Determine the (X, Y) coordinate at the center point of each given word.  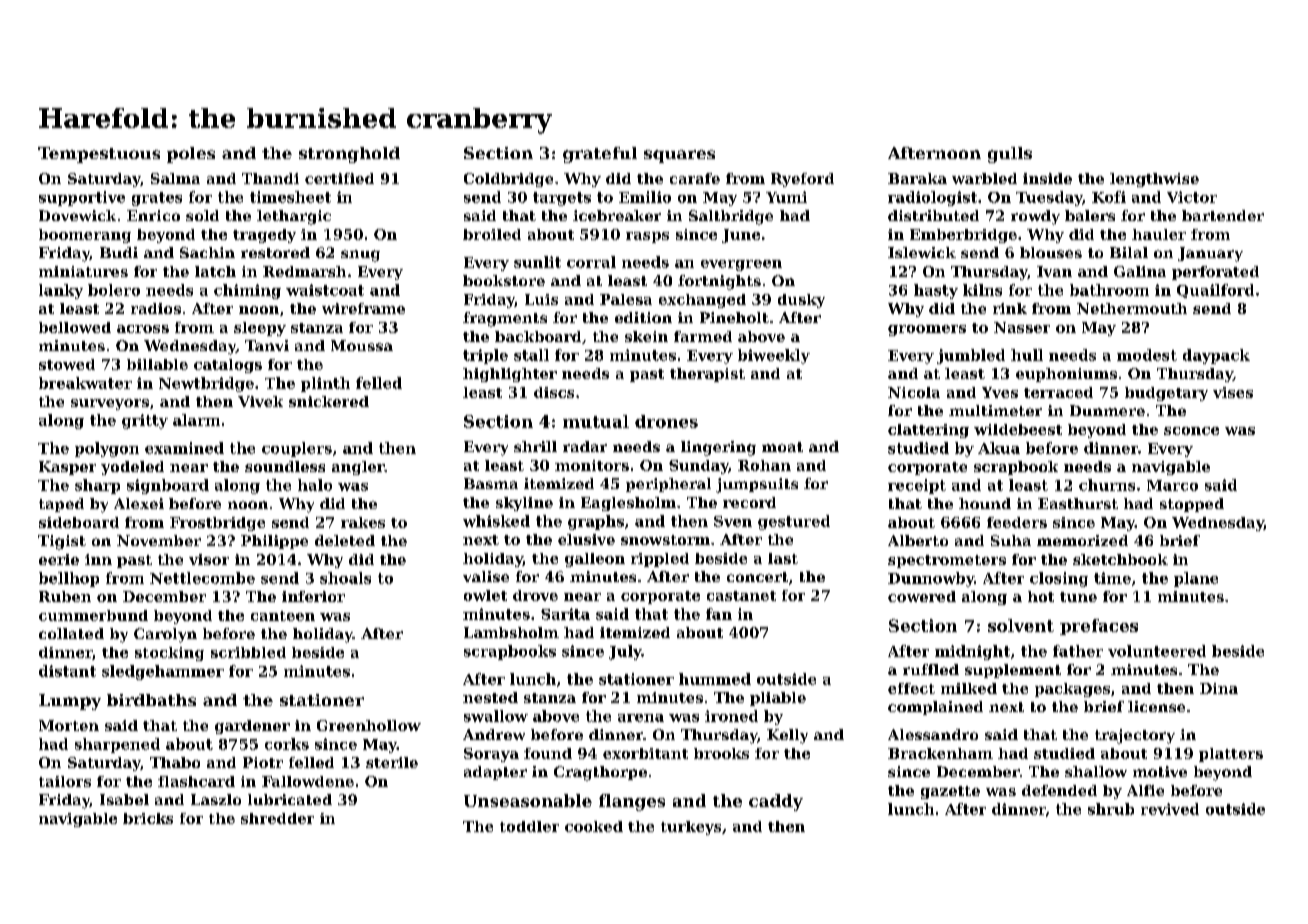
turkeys (691, 828)
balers (1090, 215)
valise (486, 576)
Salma (175, 178)
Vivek (260, 401)
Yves (1000, 392)
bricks (148, 818)
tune (1078, 597)
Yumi (786, 197)
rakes (363, 522)
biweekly (774, 356)
